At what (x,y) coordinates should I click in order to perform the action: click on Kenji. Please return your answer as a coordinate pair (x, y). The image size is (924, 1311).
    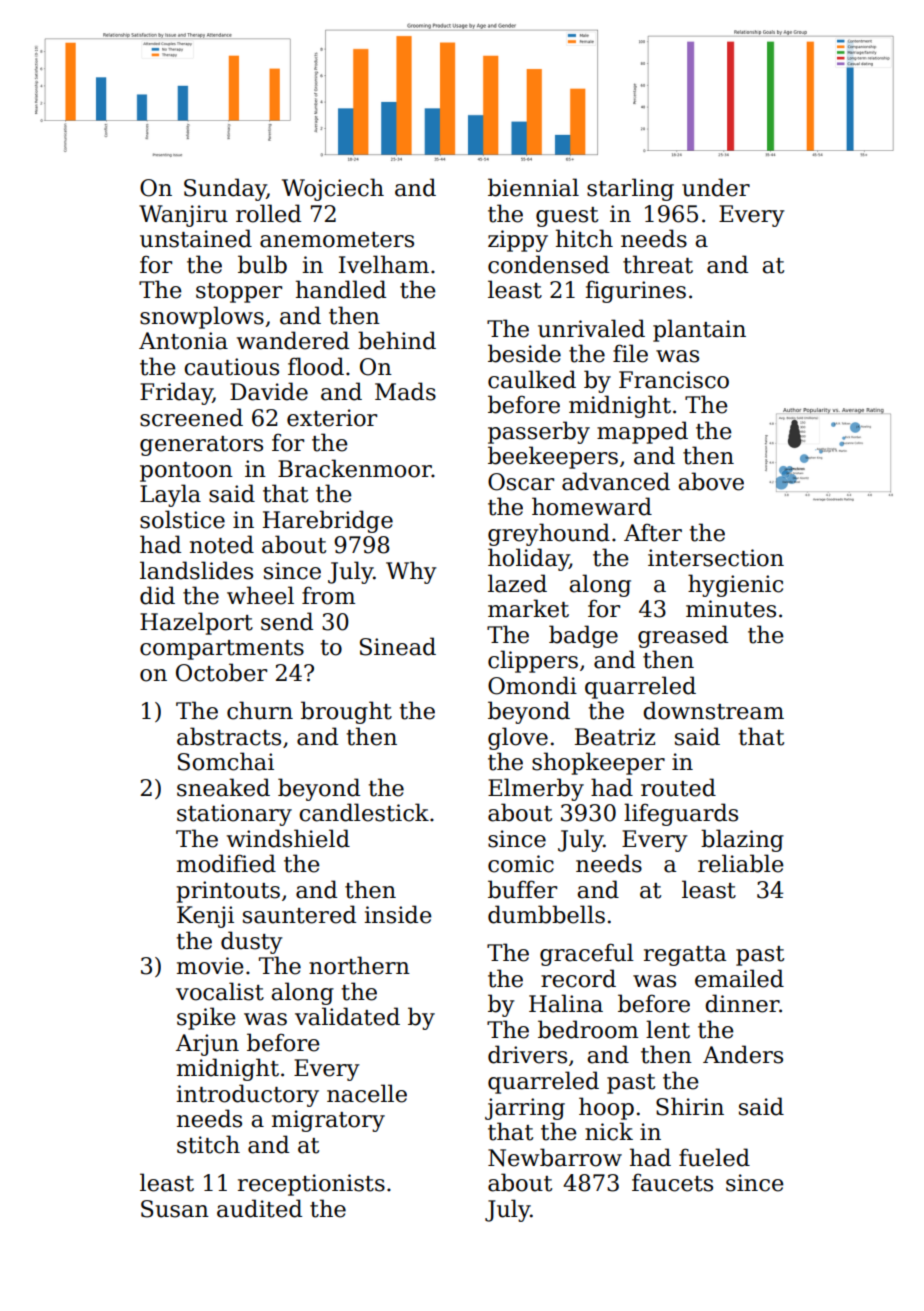
    Looking at the image, I should click on (205, 917).
